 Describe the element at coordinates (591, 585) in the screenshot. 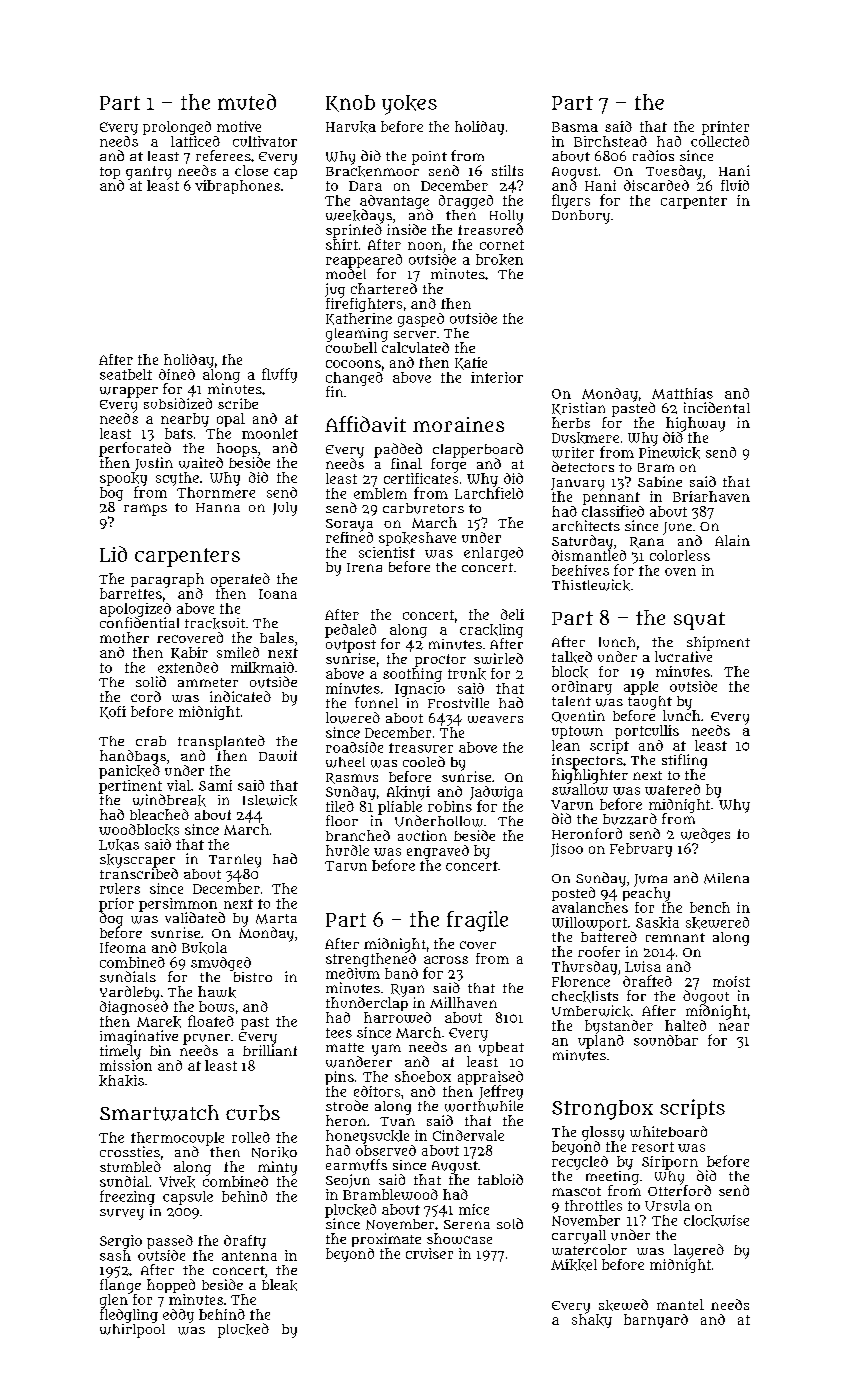

I see `Thistlewick` at that location.
